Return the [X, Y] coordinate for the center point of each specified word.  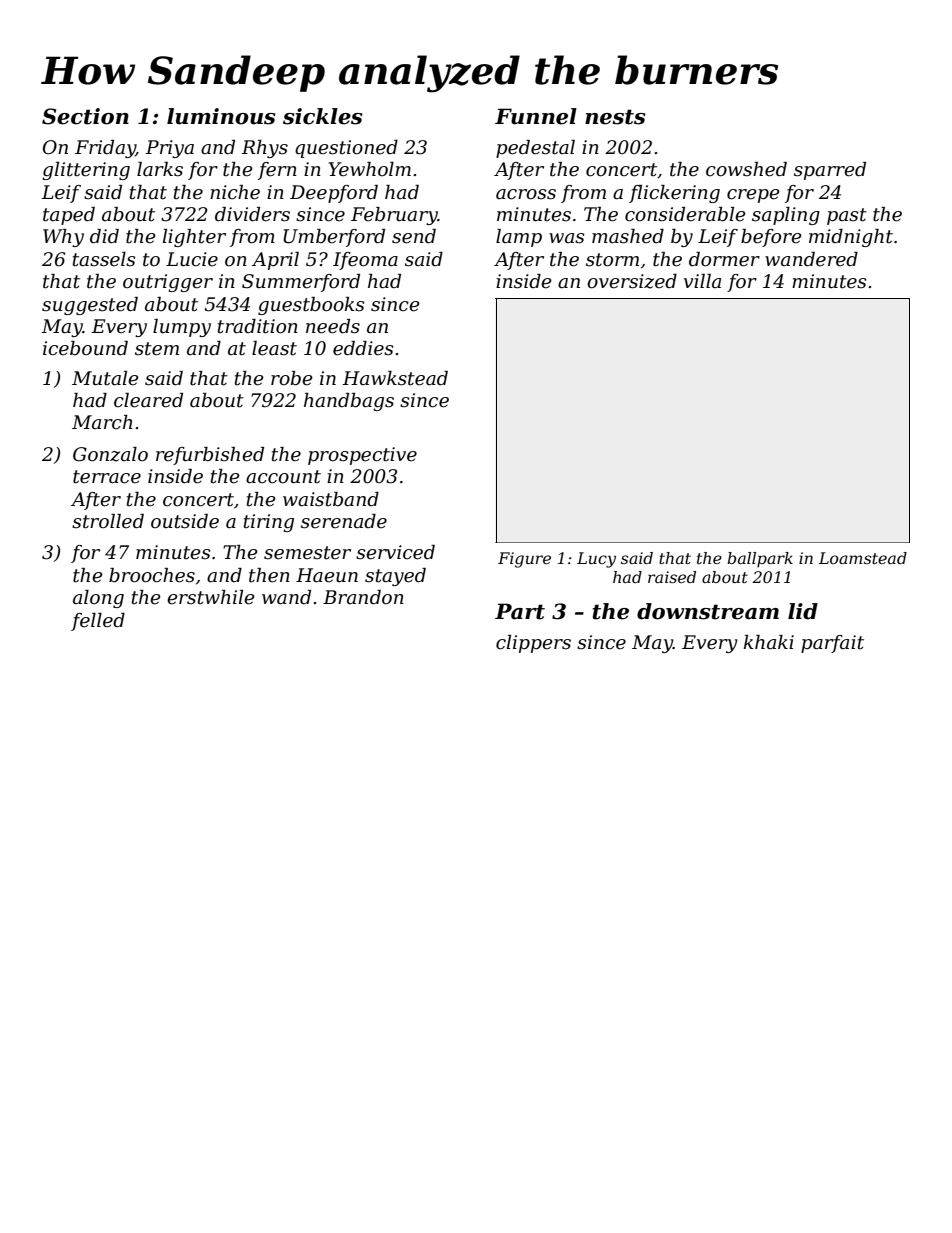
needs [333, 326]
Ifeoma [365, 261]
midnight [851, 238]
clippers [533, 644]
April [275, 261]
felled [98, 622]
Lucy [596, 560]
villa [702, 281]
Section [85, 116]
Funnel [536, 116]
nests [615, 117]
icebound [85, 348]
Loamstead [863, 558]
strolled [108, 521]
